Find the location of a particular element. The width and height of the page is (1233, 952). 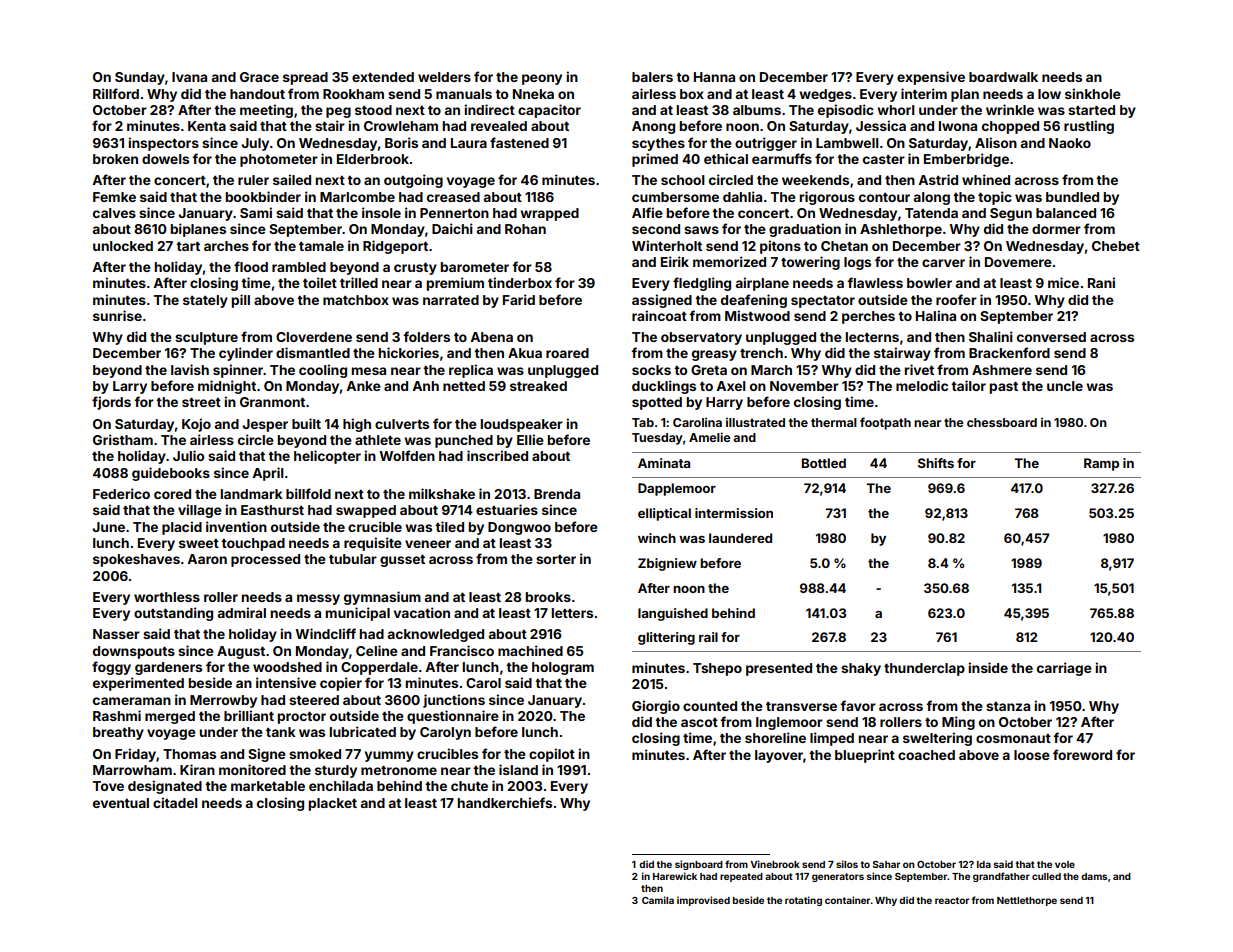

glittering is located at coordinates (666, 638).
